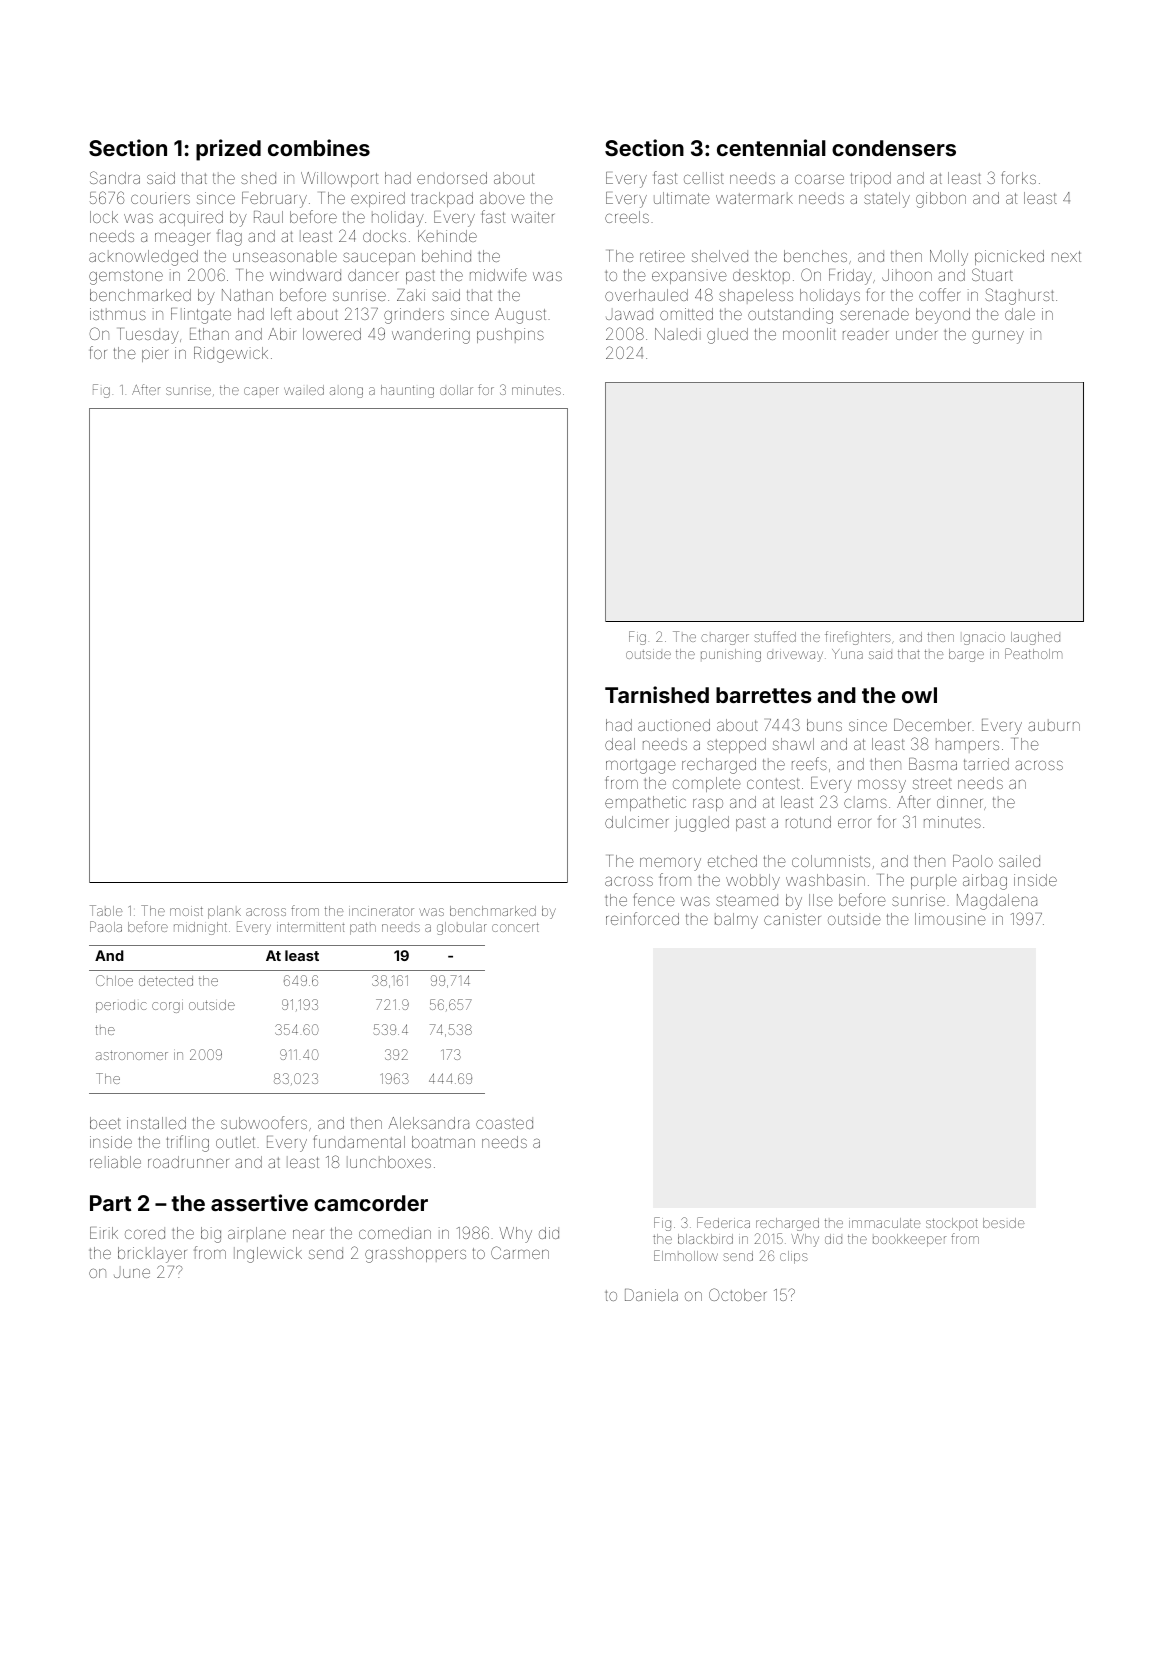 The width and height of the screenshot is (1173, 1659). Describe the element at coordinates (1035, 638) in the screenshot. I see `laughed` at that location.
